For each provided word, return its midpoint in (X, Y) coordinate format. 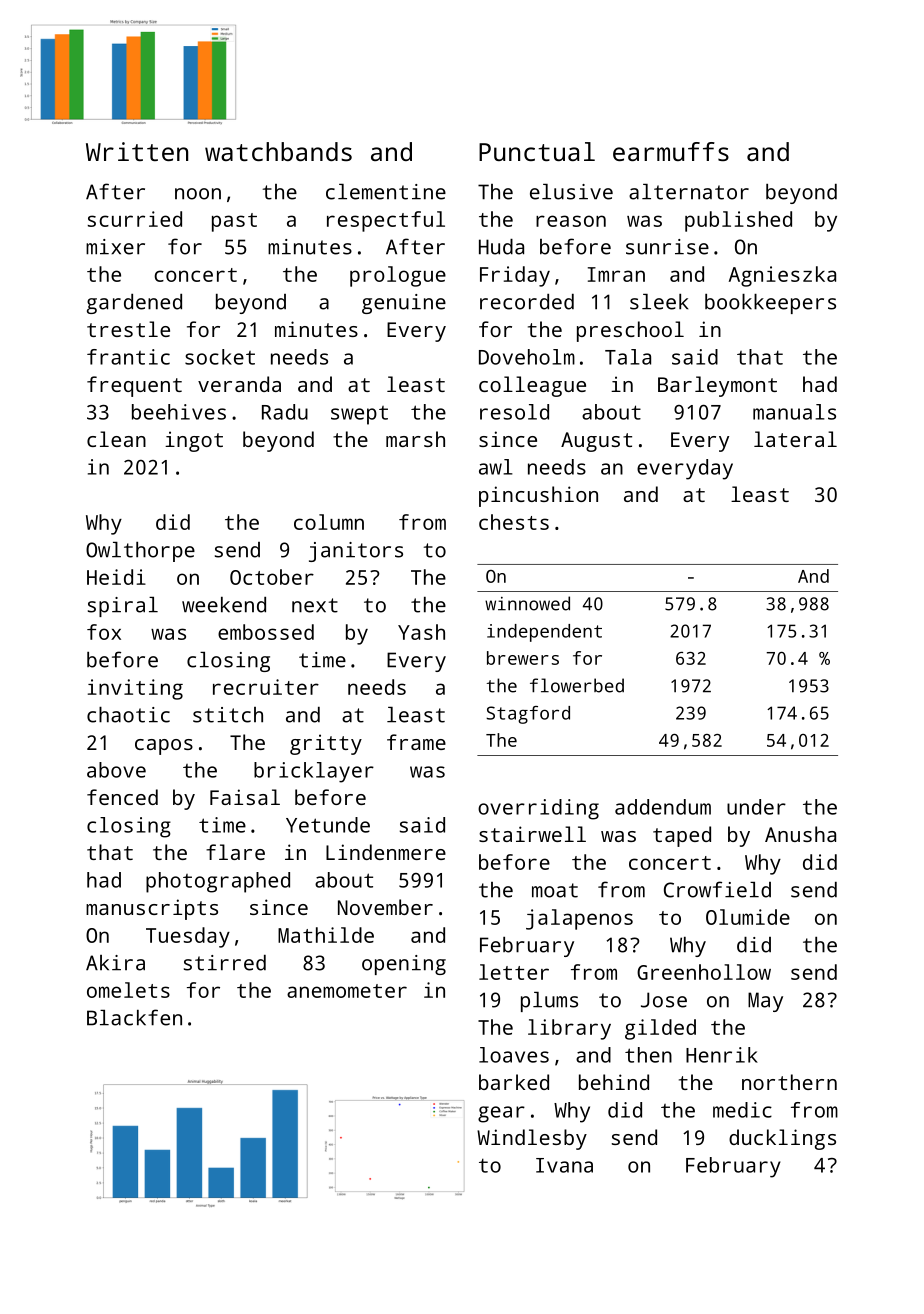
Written (137, 151)
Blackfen (134, 1017)
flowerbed (577, 685)
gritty (326, 744)
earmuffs (671, 151)
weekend (224, 605)
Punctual (537, 151)
